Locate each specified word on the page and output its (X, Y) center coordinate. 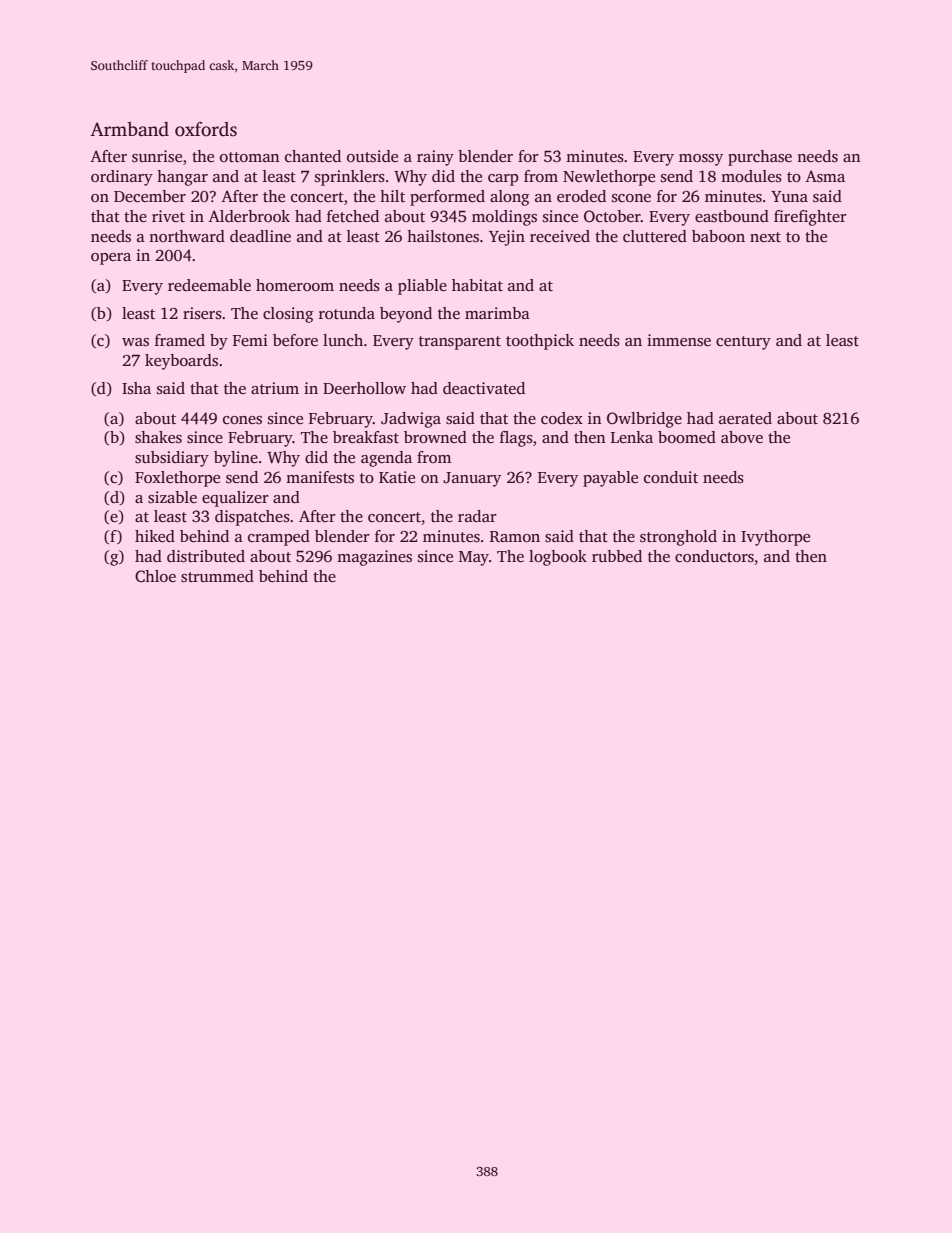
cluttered (655, 236)
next (765, 237)
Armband (129, 129)
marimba (497, 313)
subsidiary (172, 459)
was (135, 342)
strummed (217, 576)
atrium (275, 388)
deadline (260, 236)
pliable (422, 287)
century (743, 343)
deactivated (484, 388)
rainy (435, 158)
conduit (671, 477)
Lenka (632, 437)
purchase (760, 158)
